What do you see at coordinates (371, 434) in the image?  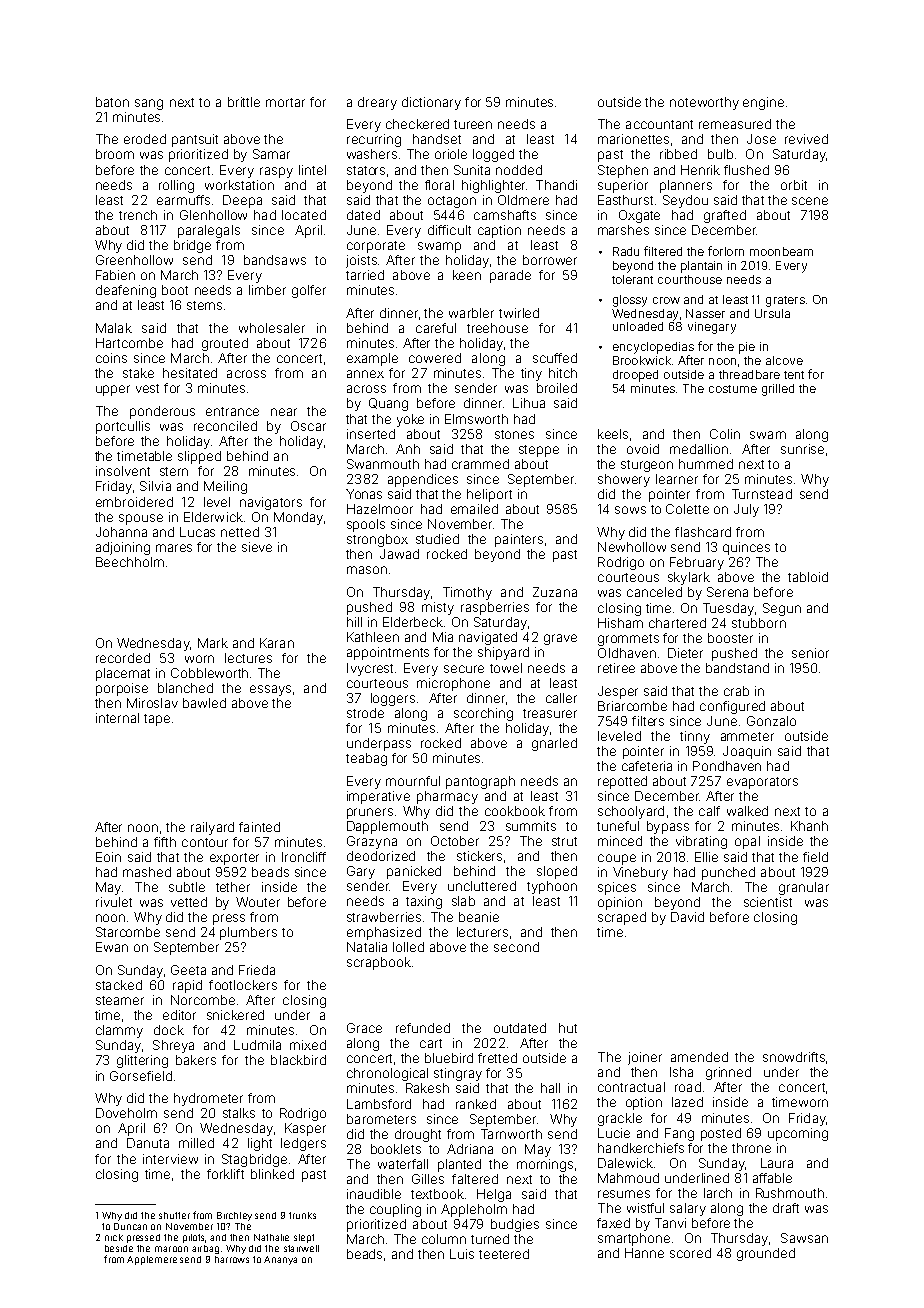 I see `inserted` at bounding box center [371, 434].
